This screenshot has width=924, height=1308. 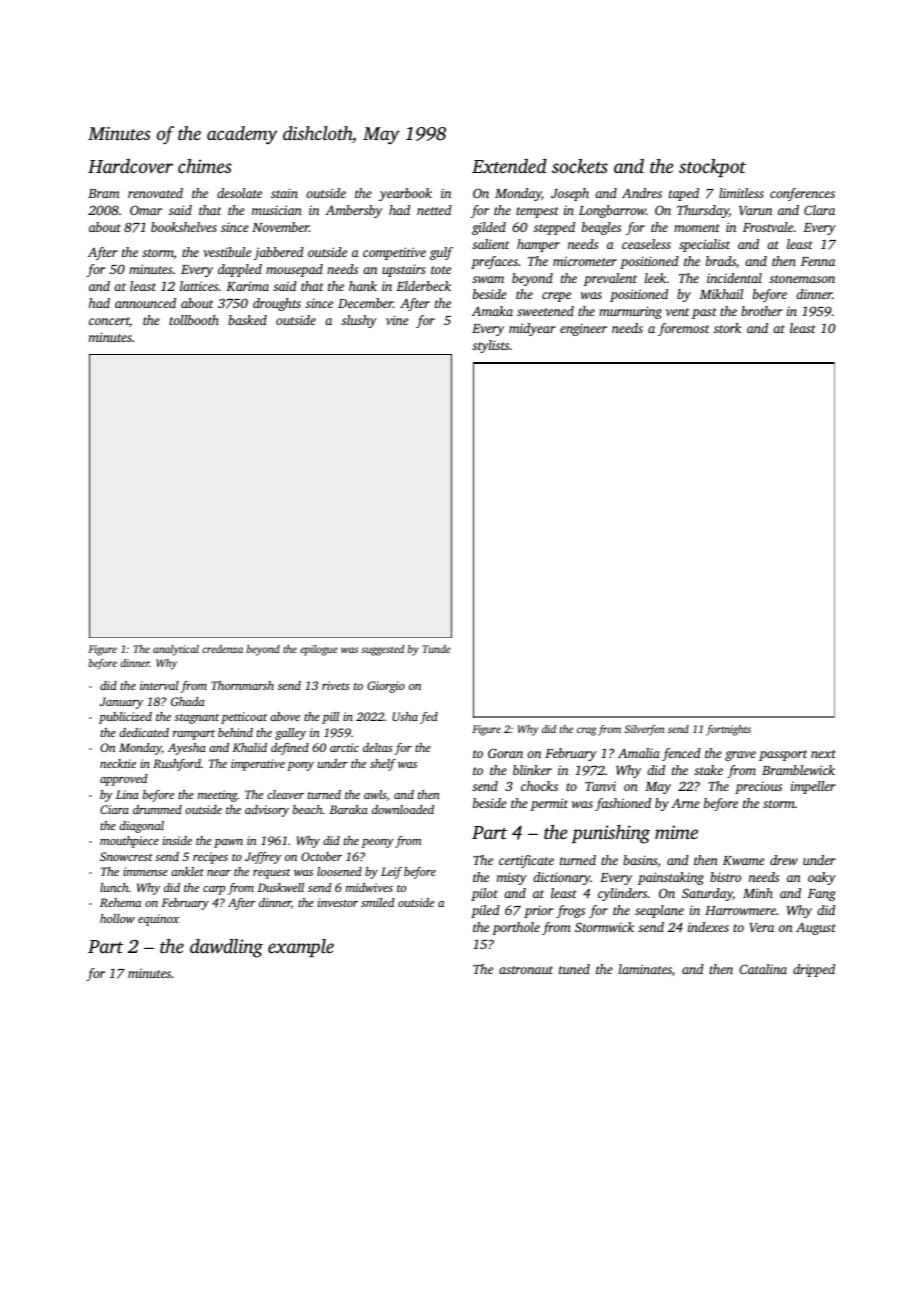 I want to click on Extended, so click(x=509, y=166).
